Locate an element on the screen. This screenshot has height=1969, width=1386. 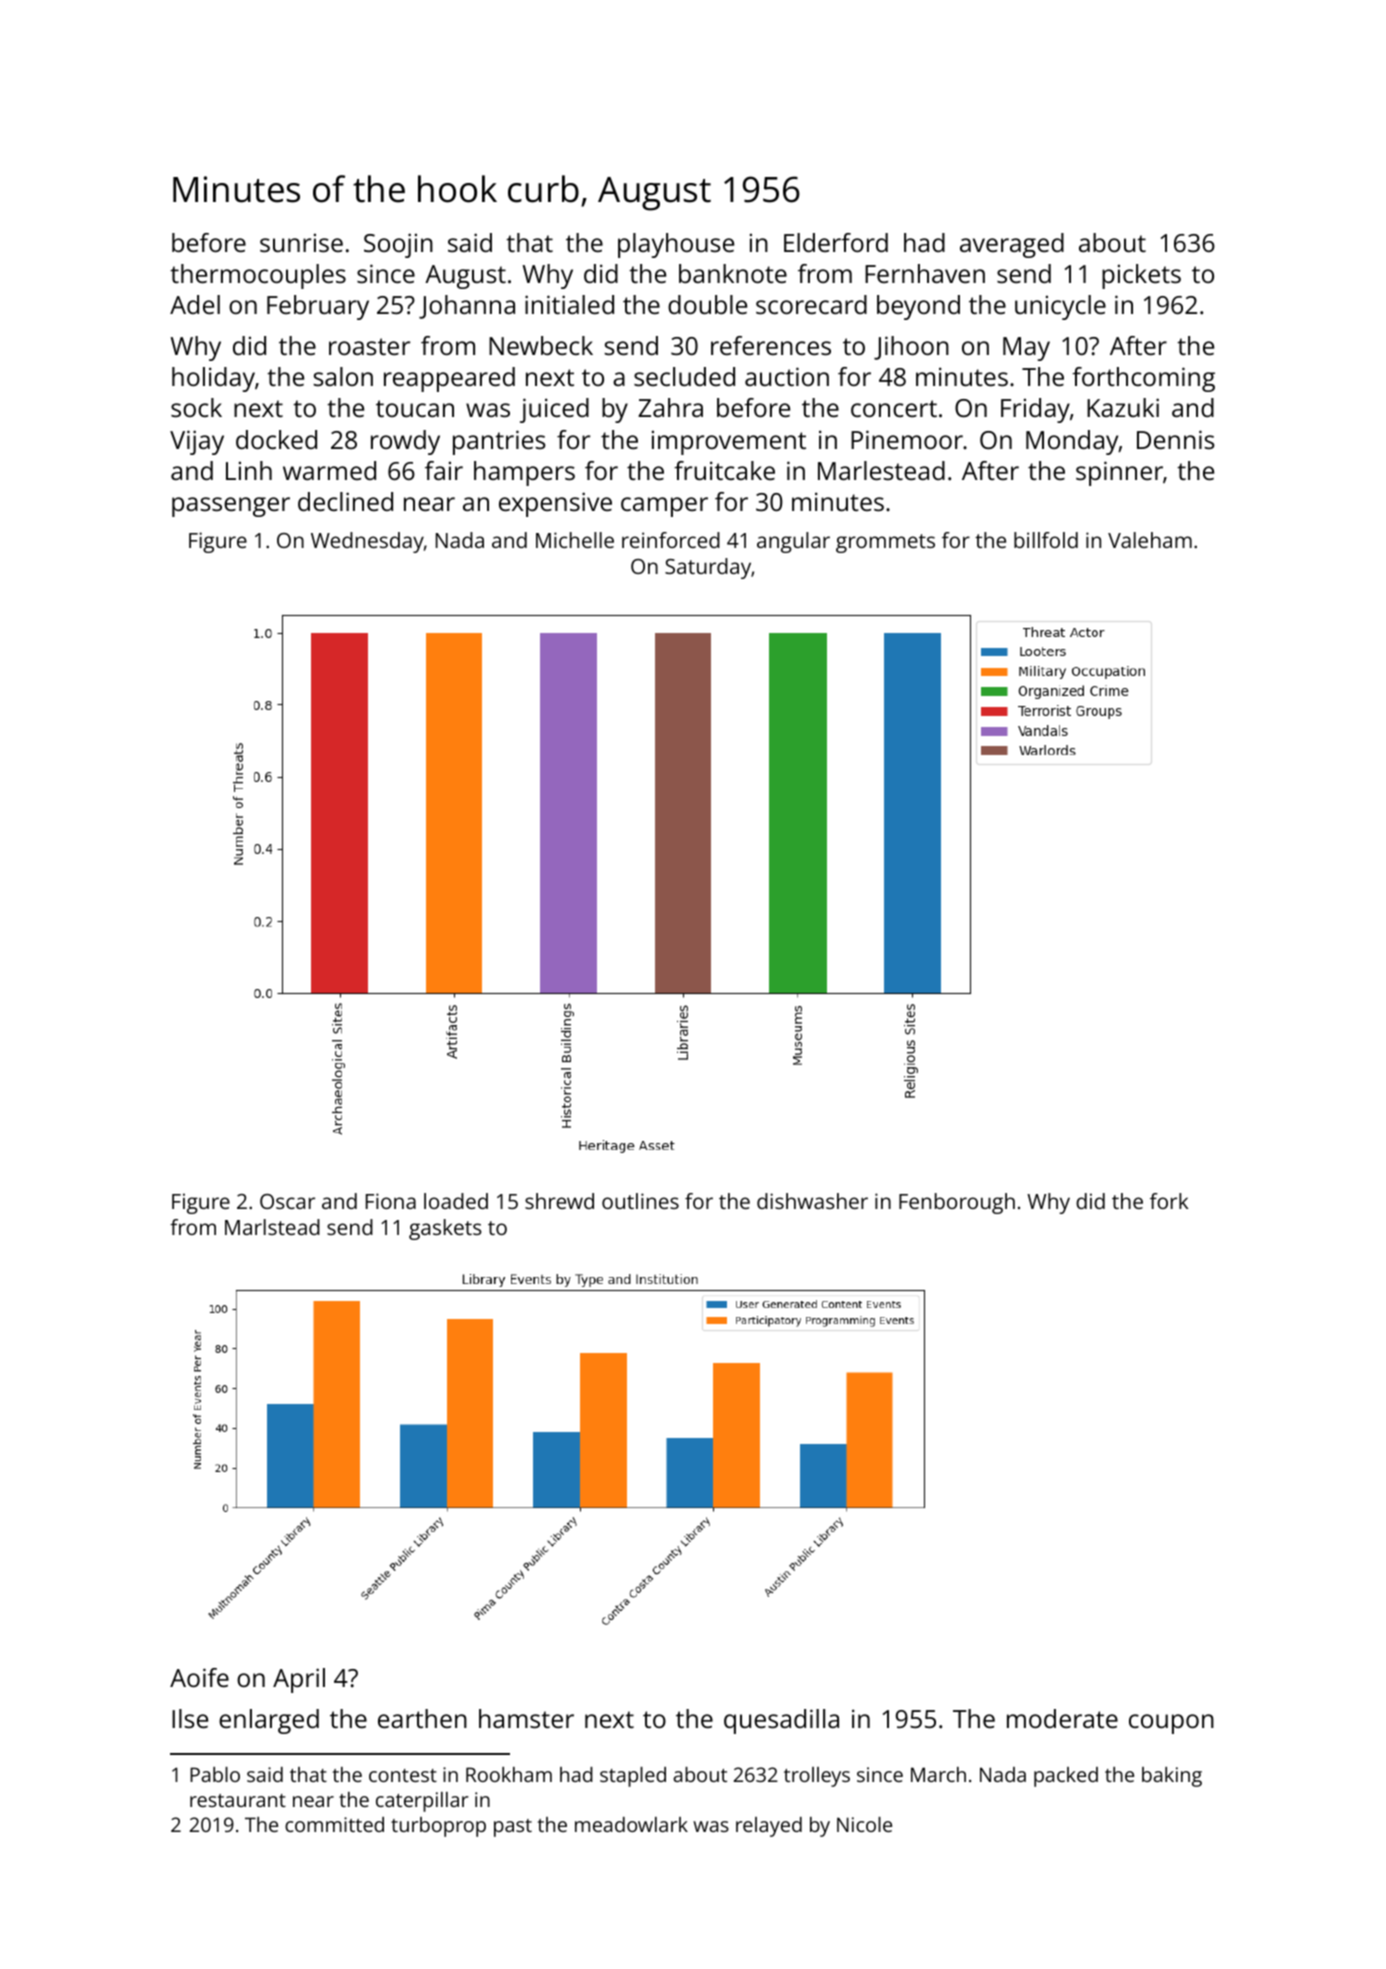
pickets is located at coordinates (1141, 276).
